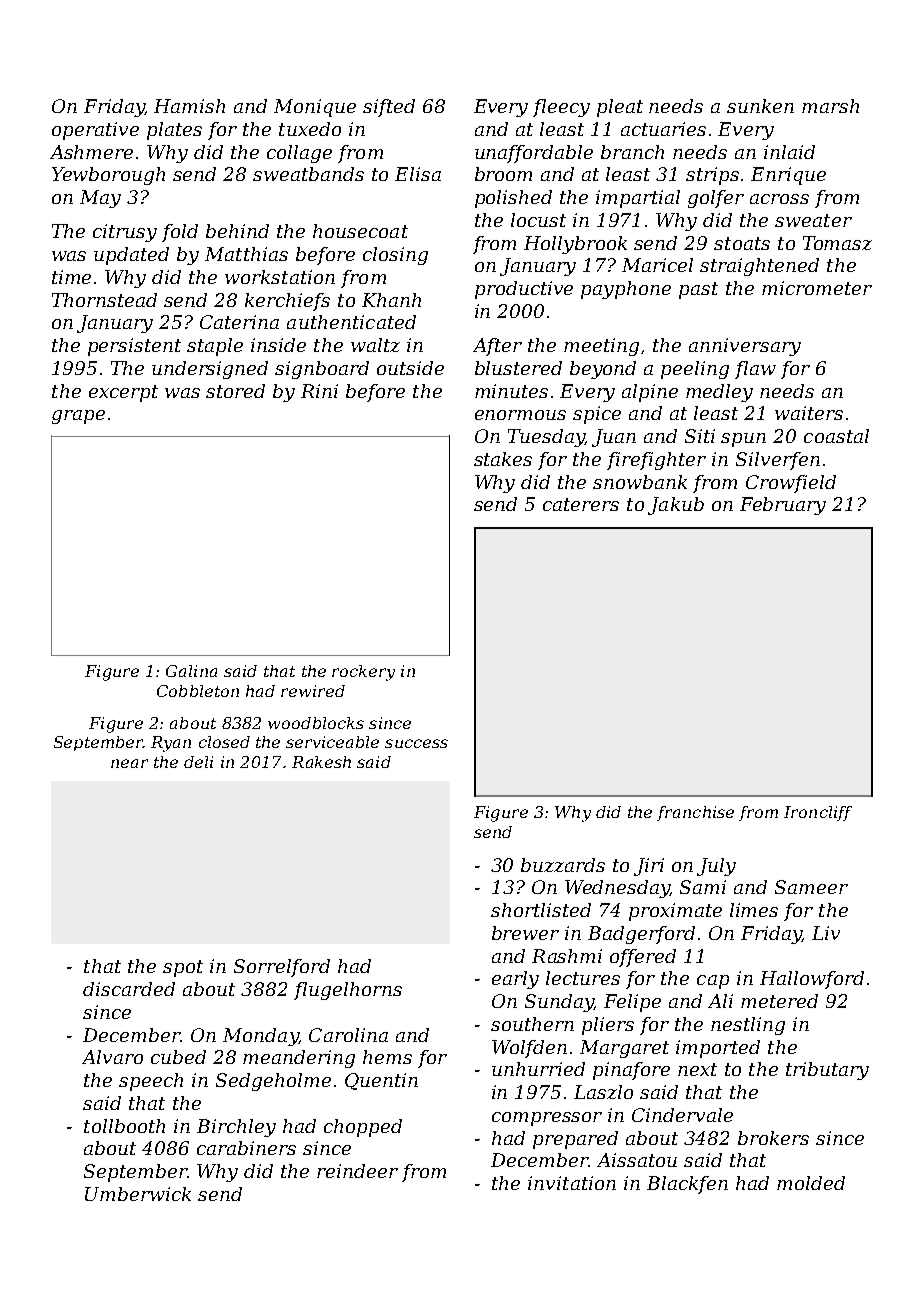 Image resolution: width=924 pixels, height=1308 pixels. Describe the element at coordinates (601, 347) in the document. I see `meeting` at that location.
